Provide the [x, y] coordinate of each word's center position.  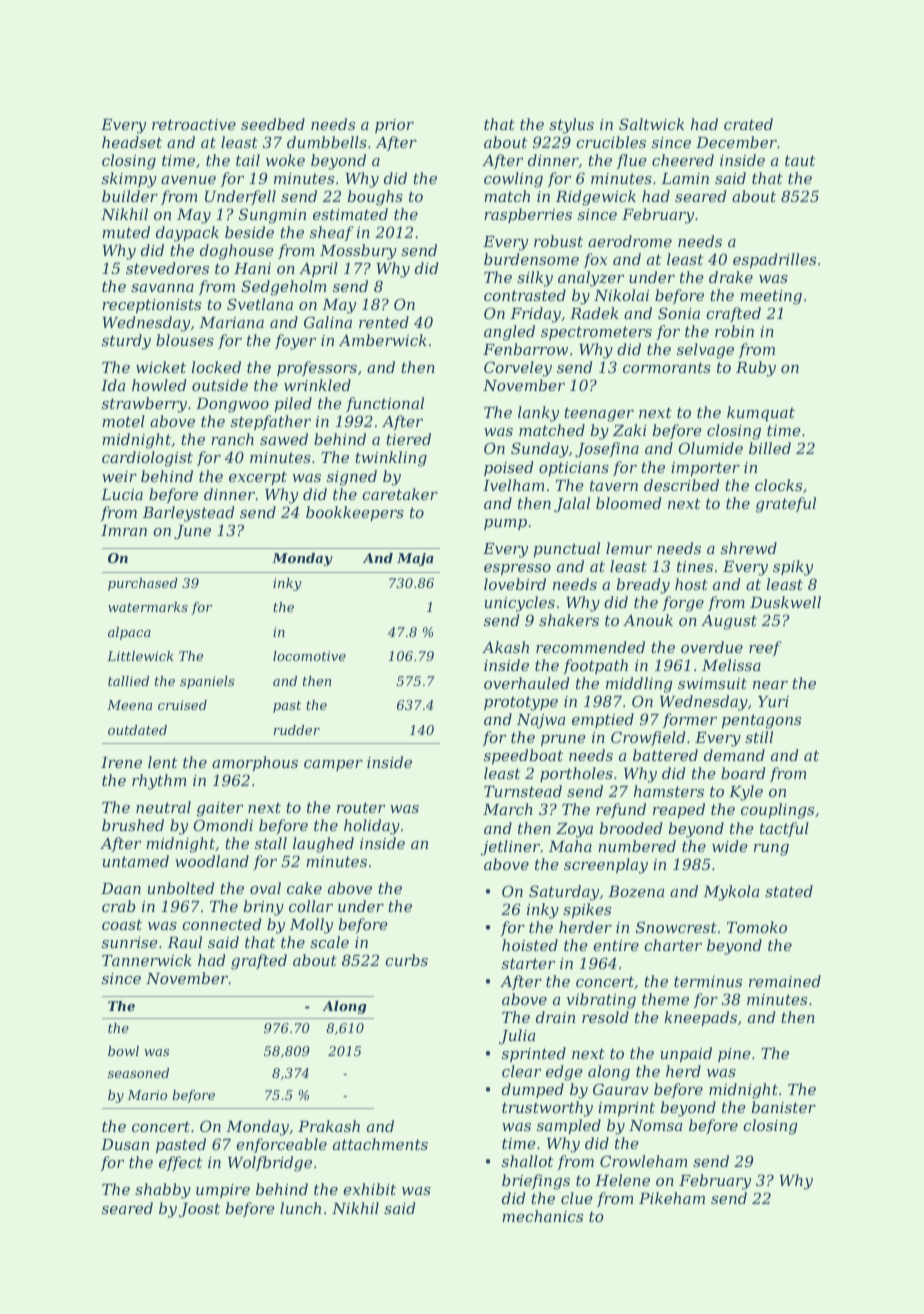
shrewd [749, 548]
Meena [129, 705]
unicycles [519, 604]
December [736, 142]
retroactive [194, 124]
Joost [199, 1210]
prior [394, 126]
